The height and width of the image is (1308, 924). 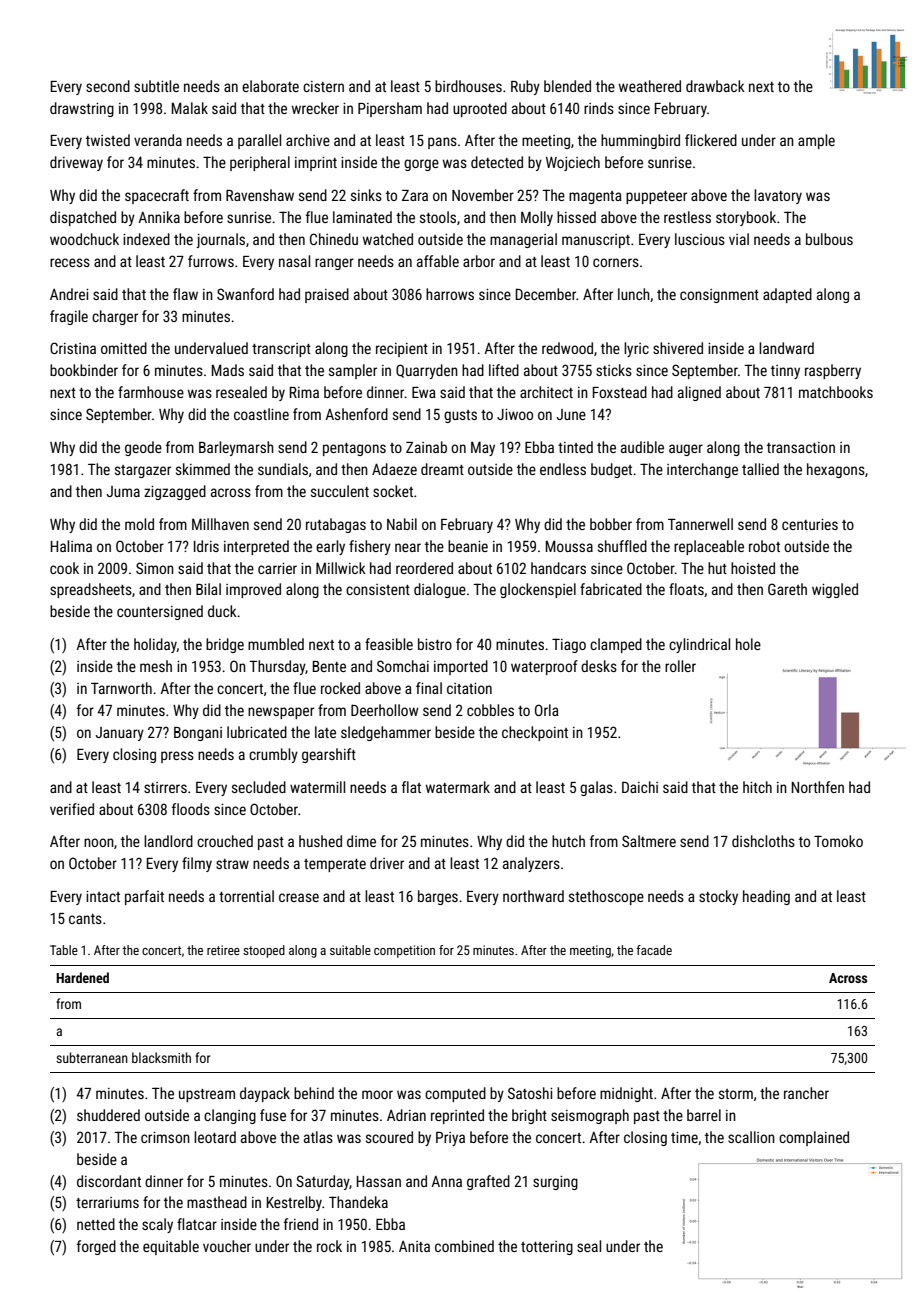 What do you see at coordinates (442, 469) in the image?
I see `dreamt` at bounding box center [442, 469].
